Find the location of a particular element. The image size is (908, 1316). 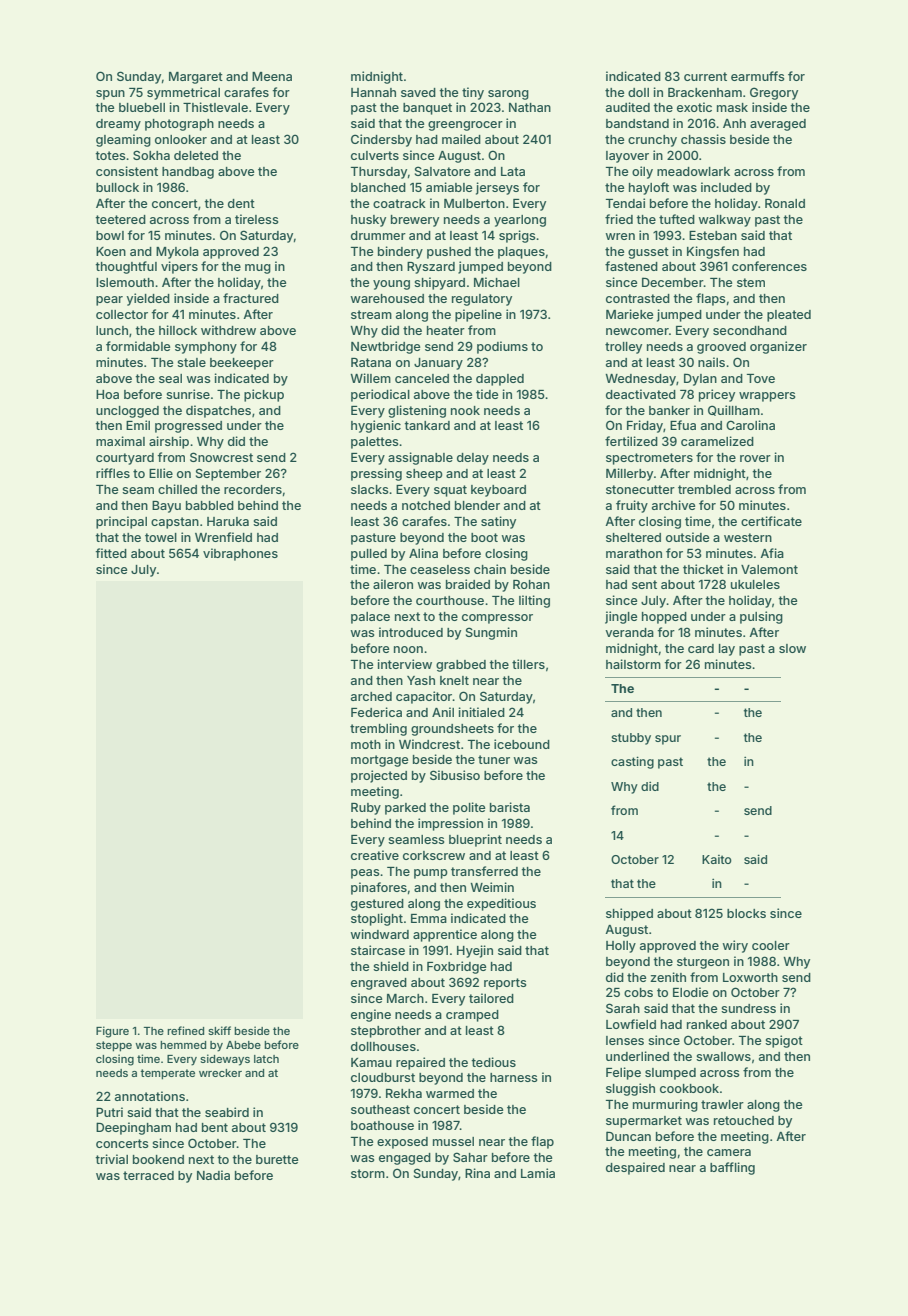

skiff is located at coordinates (219, 1030).
